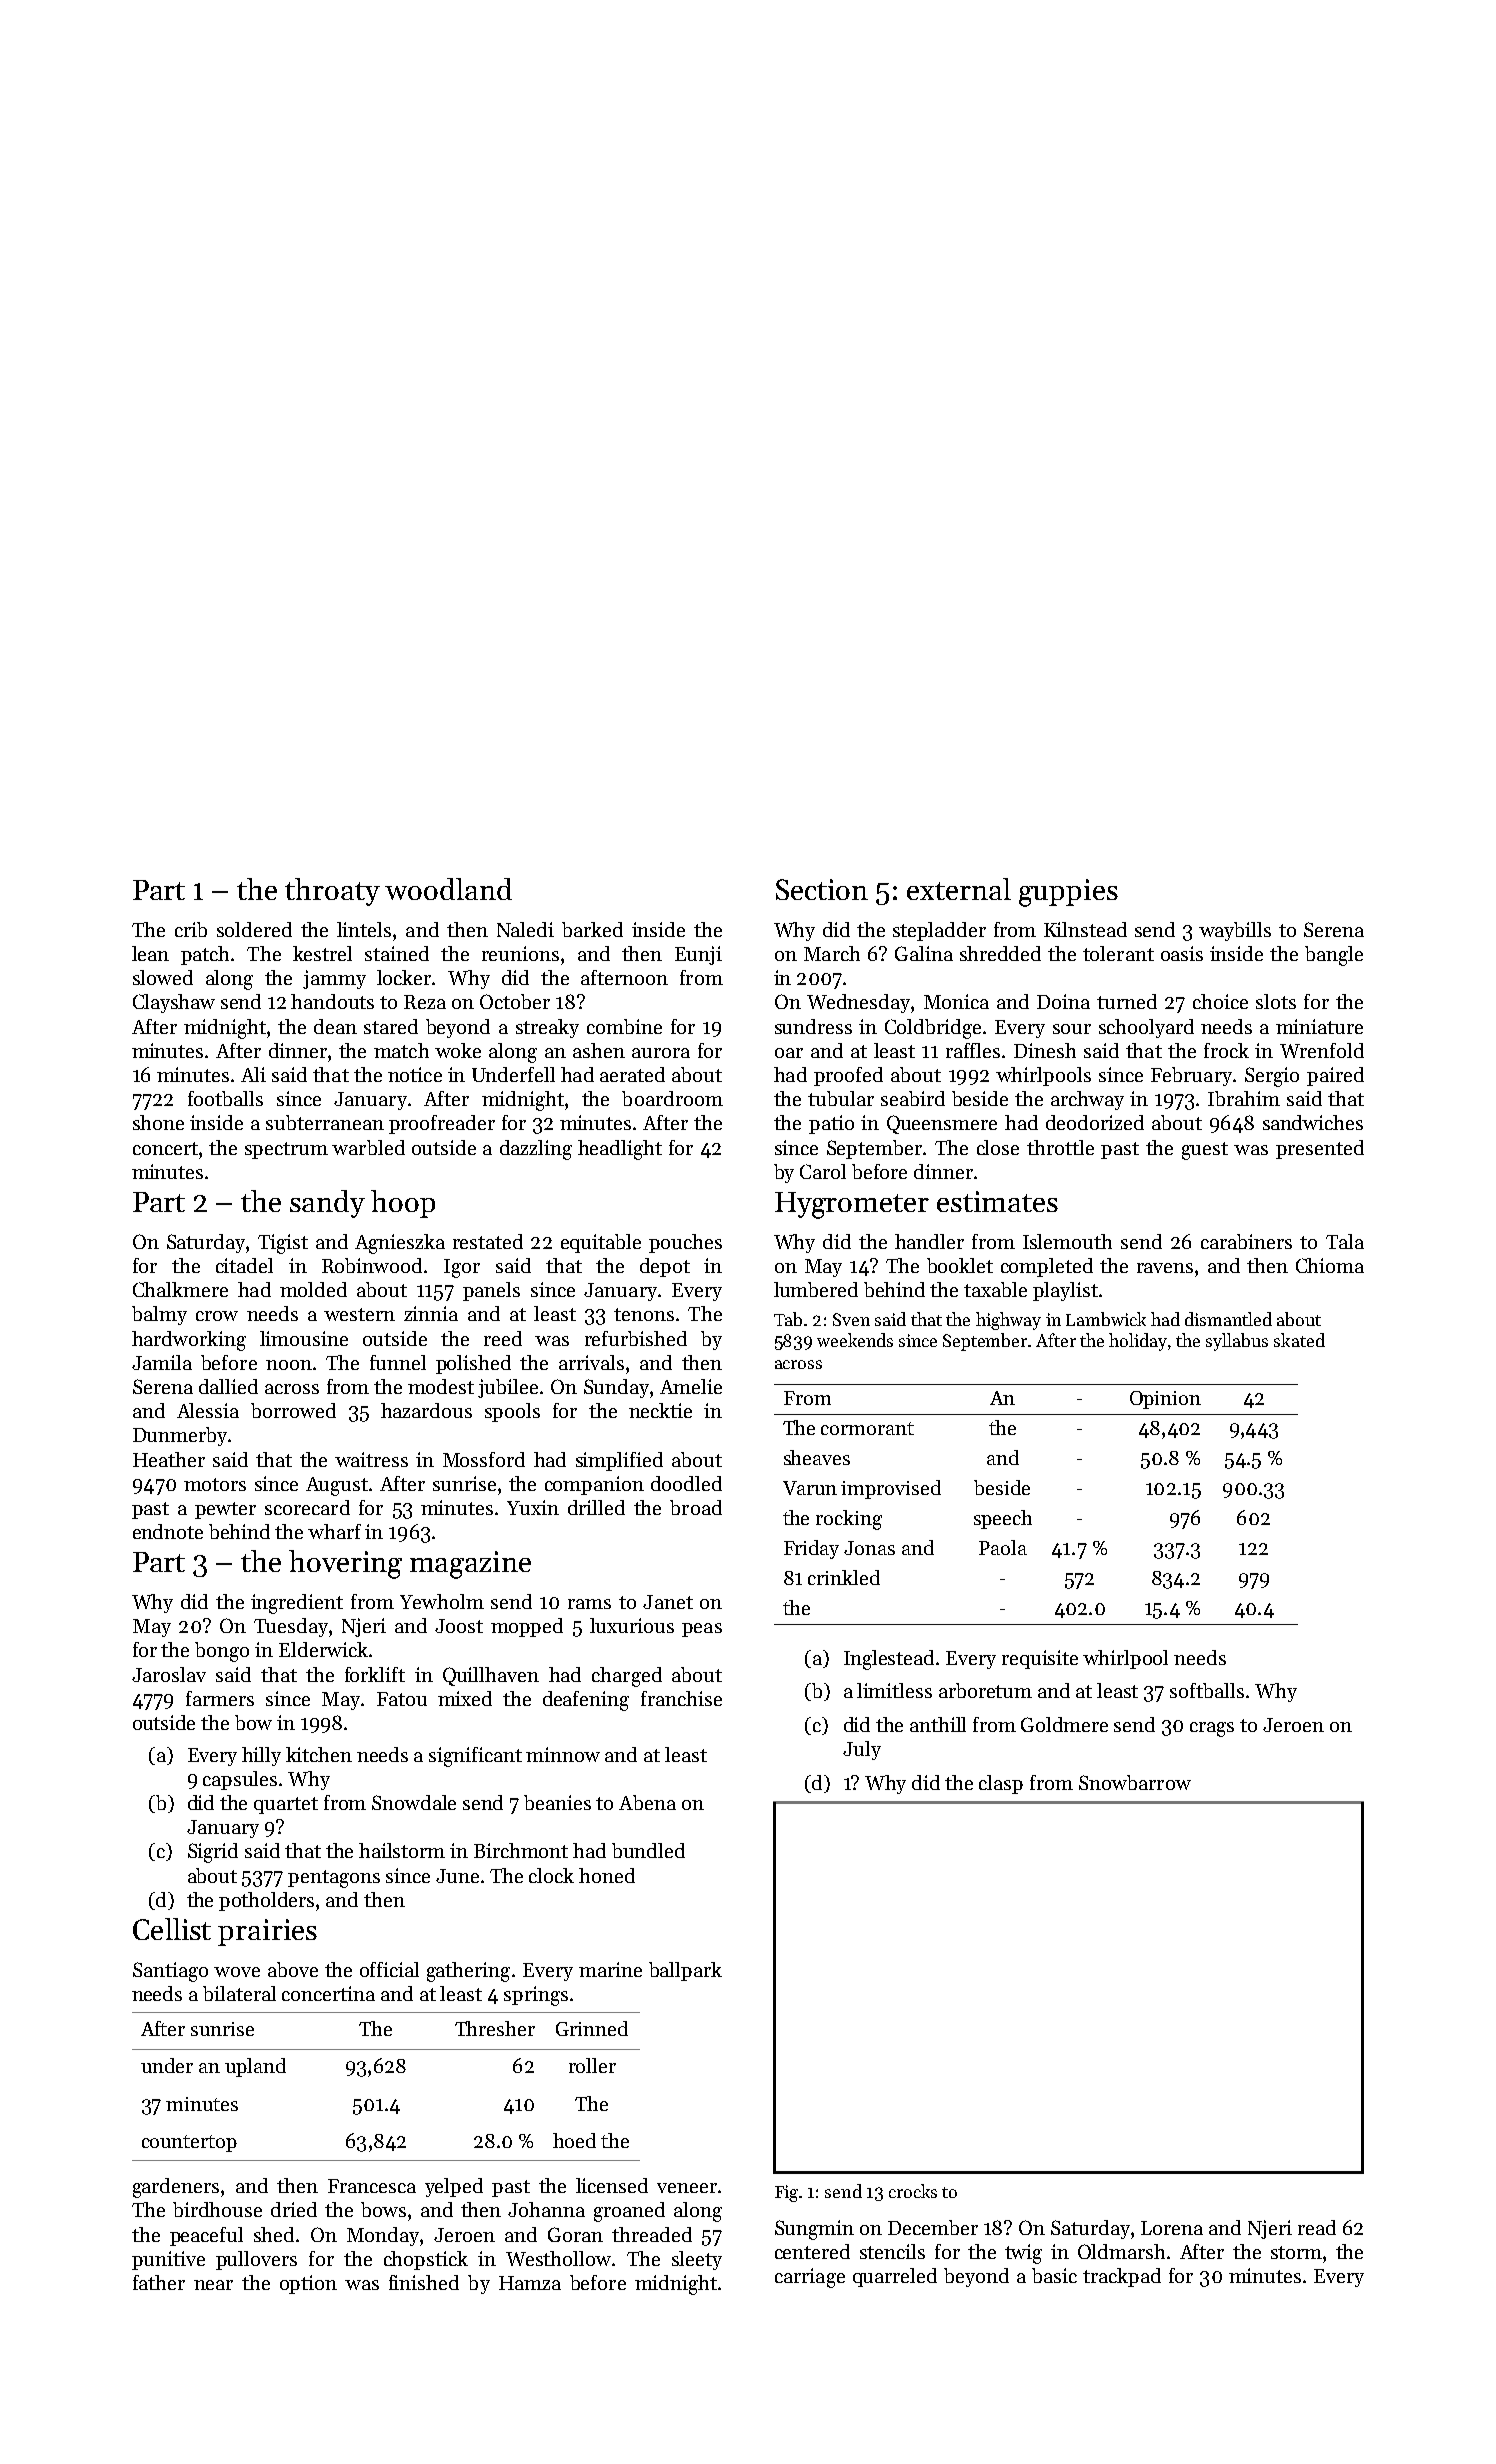 This screenshot has width=1496, height=2464. What do you see at coordinates (1121, 2251) in the screenshot?
I see `Oldmarsh` at bounding box center [1121, 2251].
